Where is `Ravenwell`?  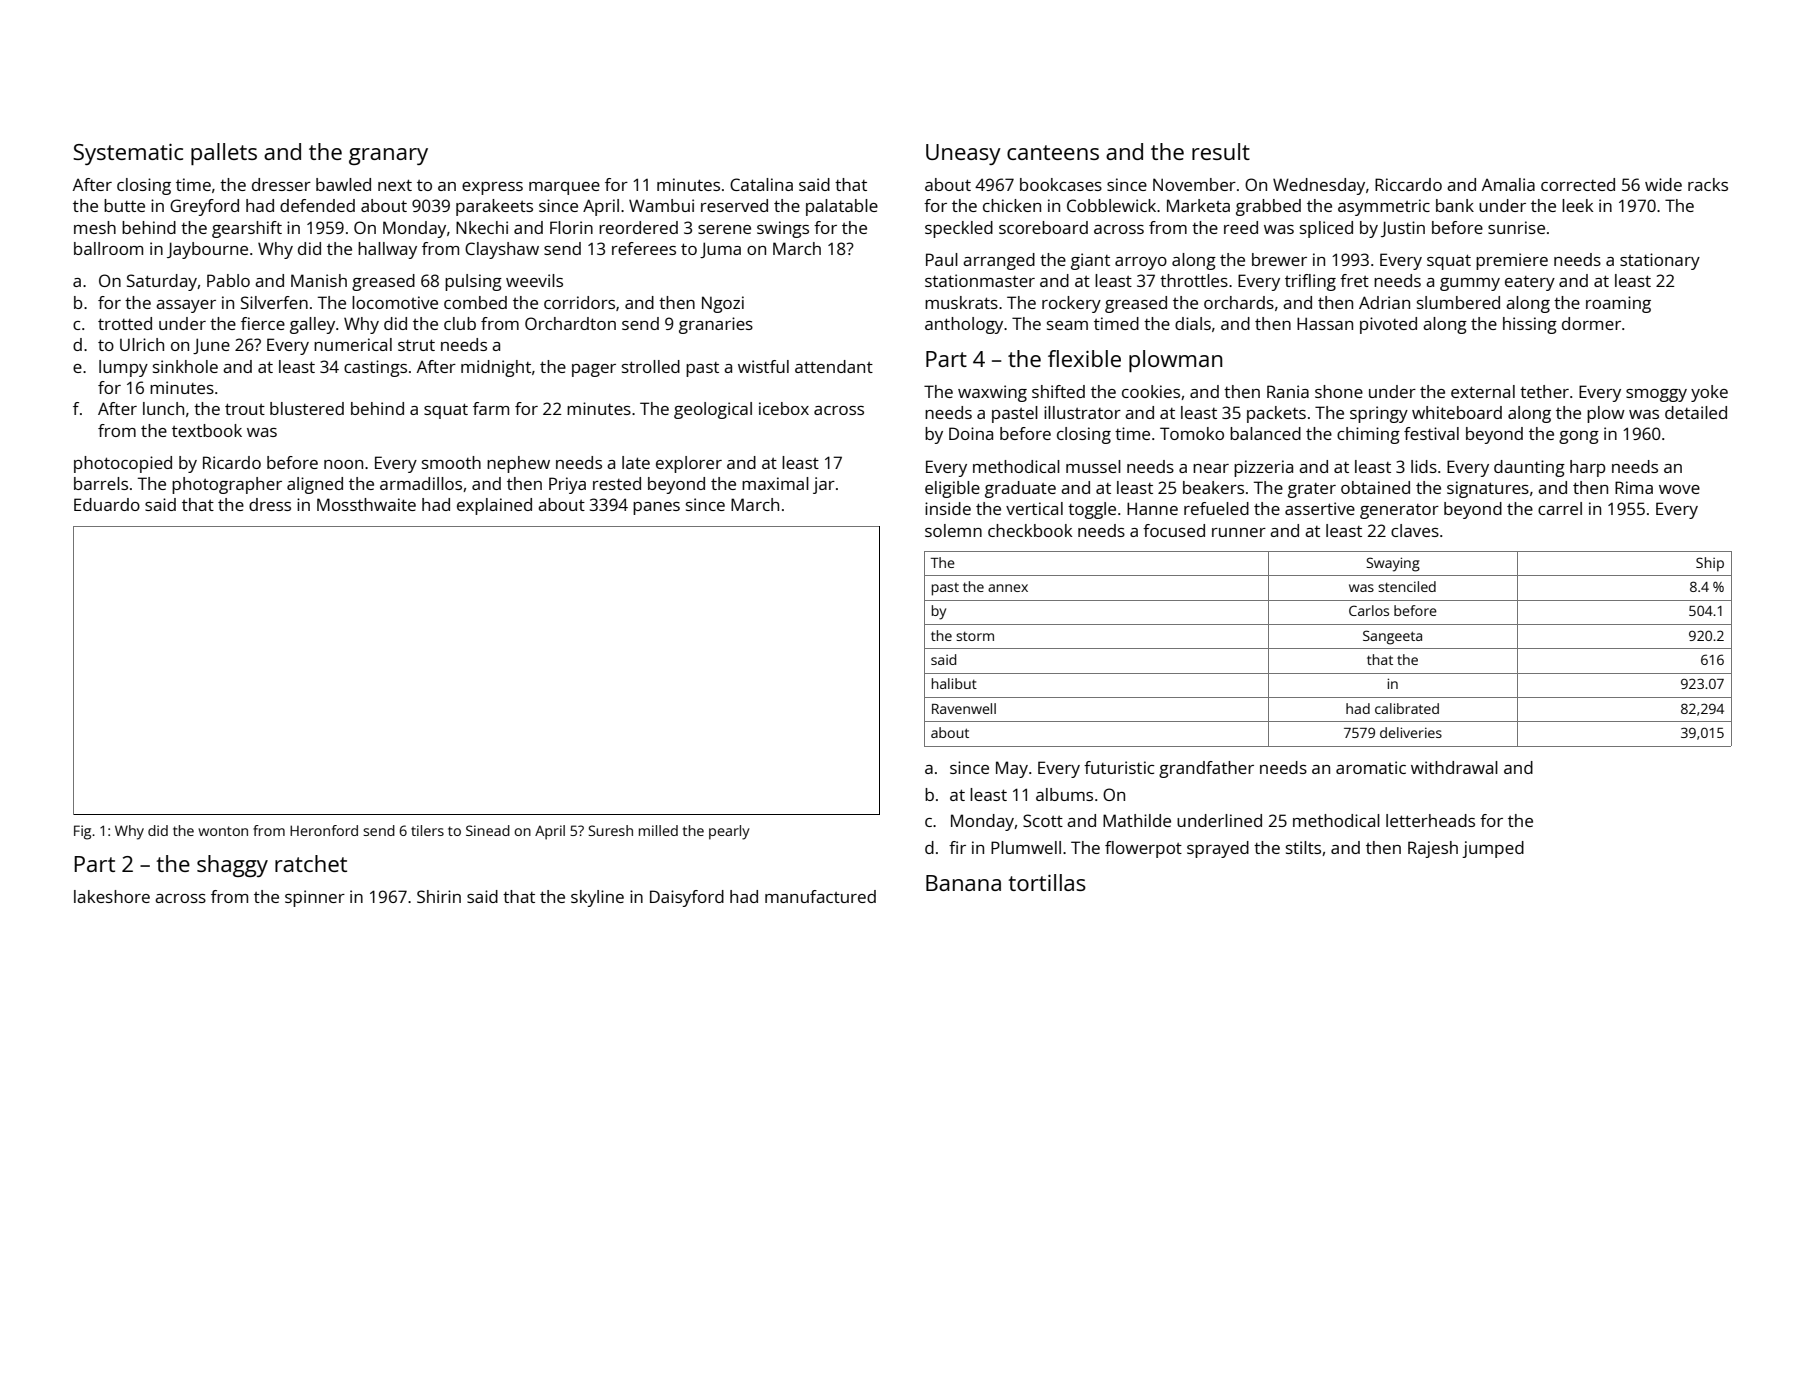
Ravenwell is located at coordinates (964, 708).
